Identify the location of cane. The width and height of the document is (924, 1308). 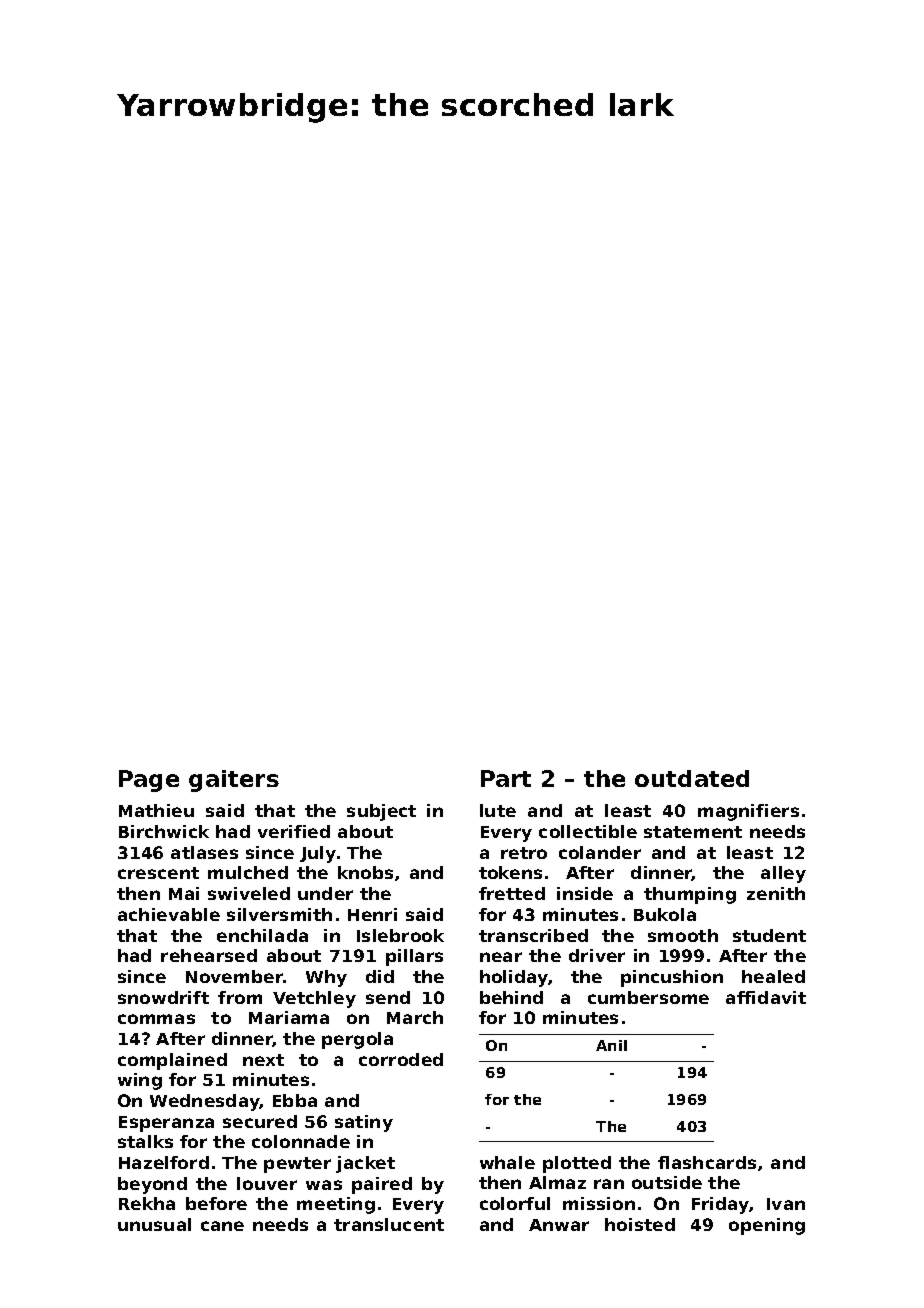
(222, 1226).
